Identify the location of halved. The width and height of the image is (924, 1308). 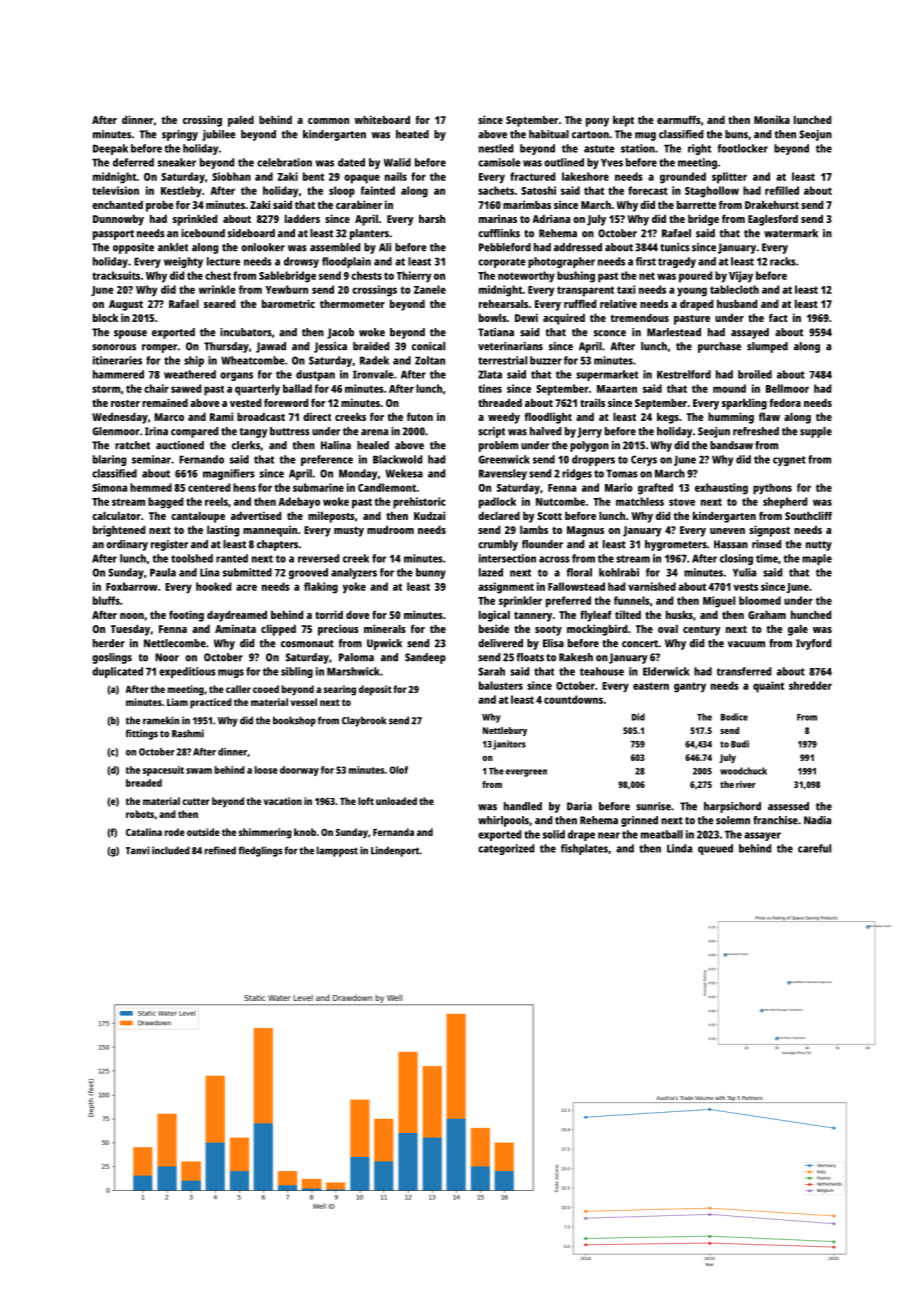
(545, 431).
